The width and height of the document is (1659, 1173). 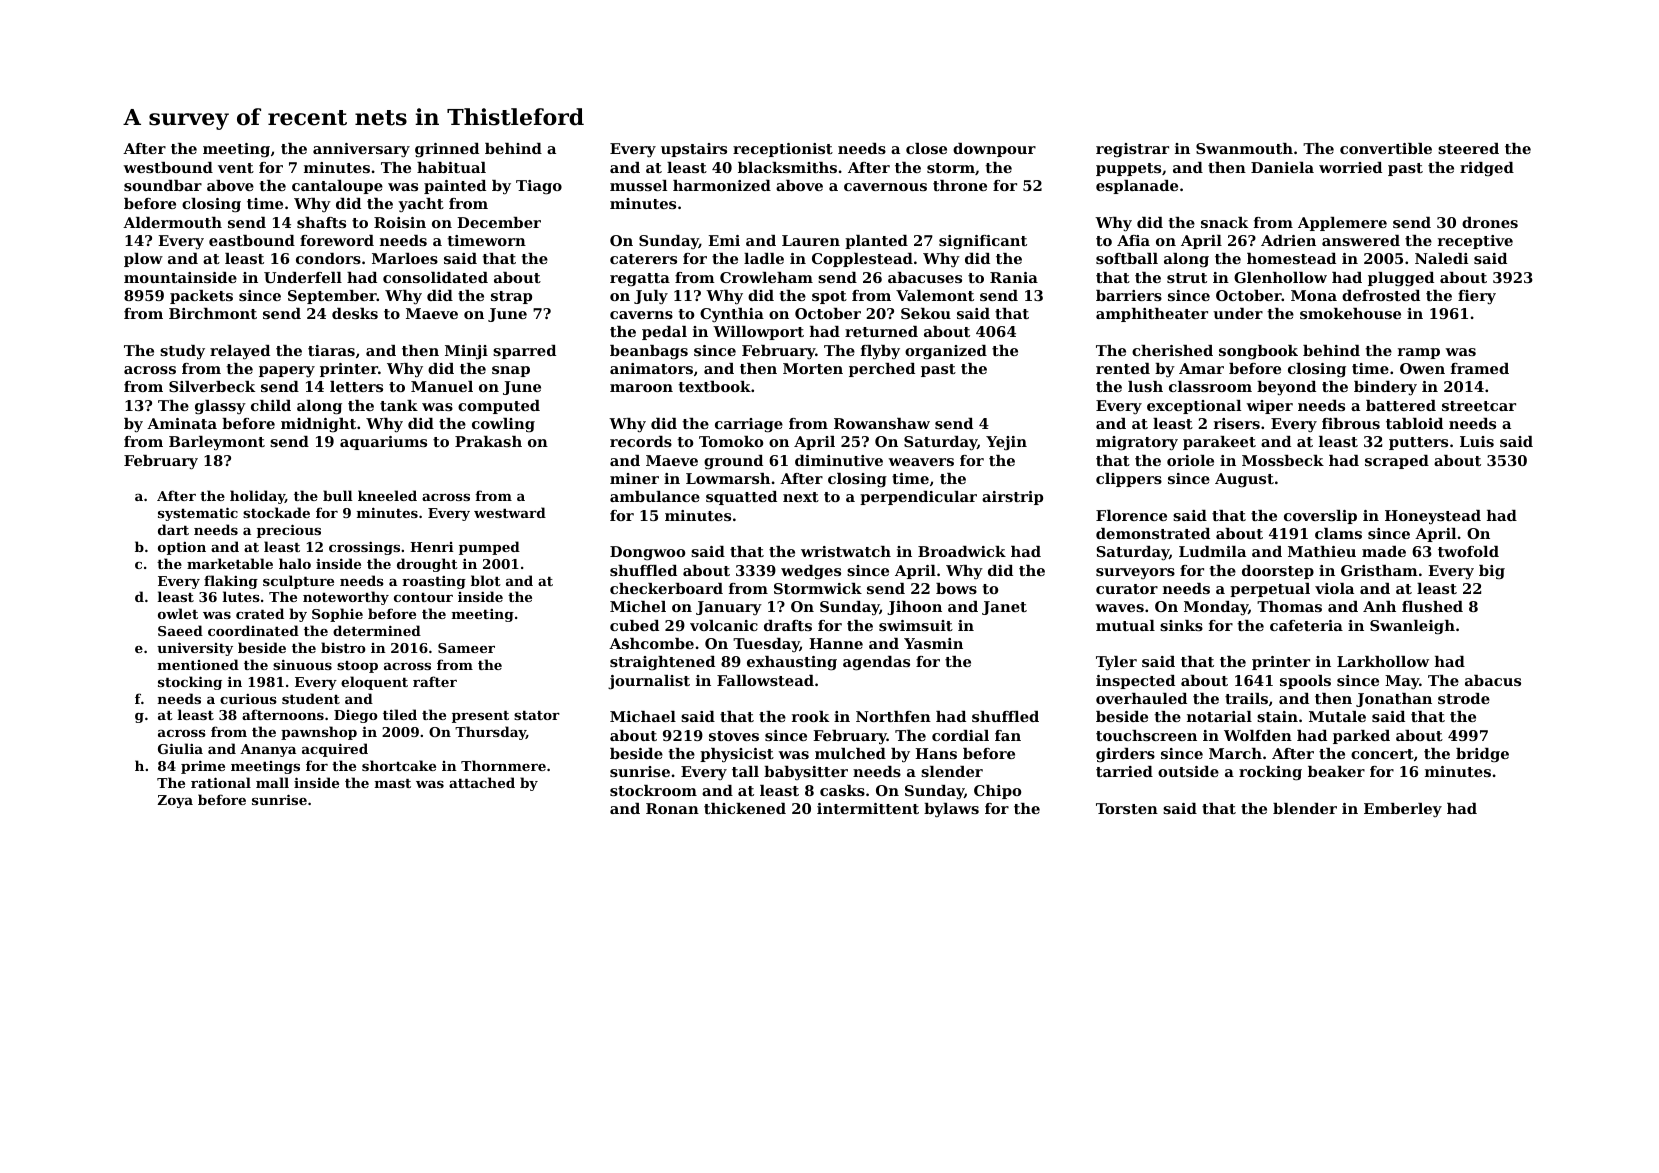 What do you see at coordinates (213, 313) in the document?
I see `Birchmont` at bounding box center [213, 313].
